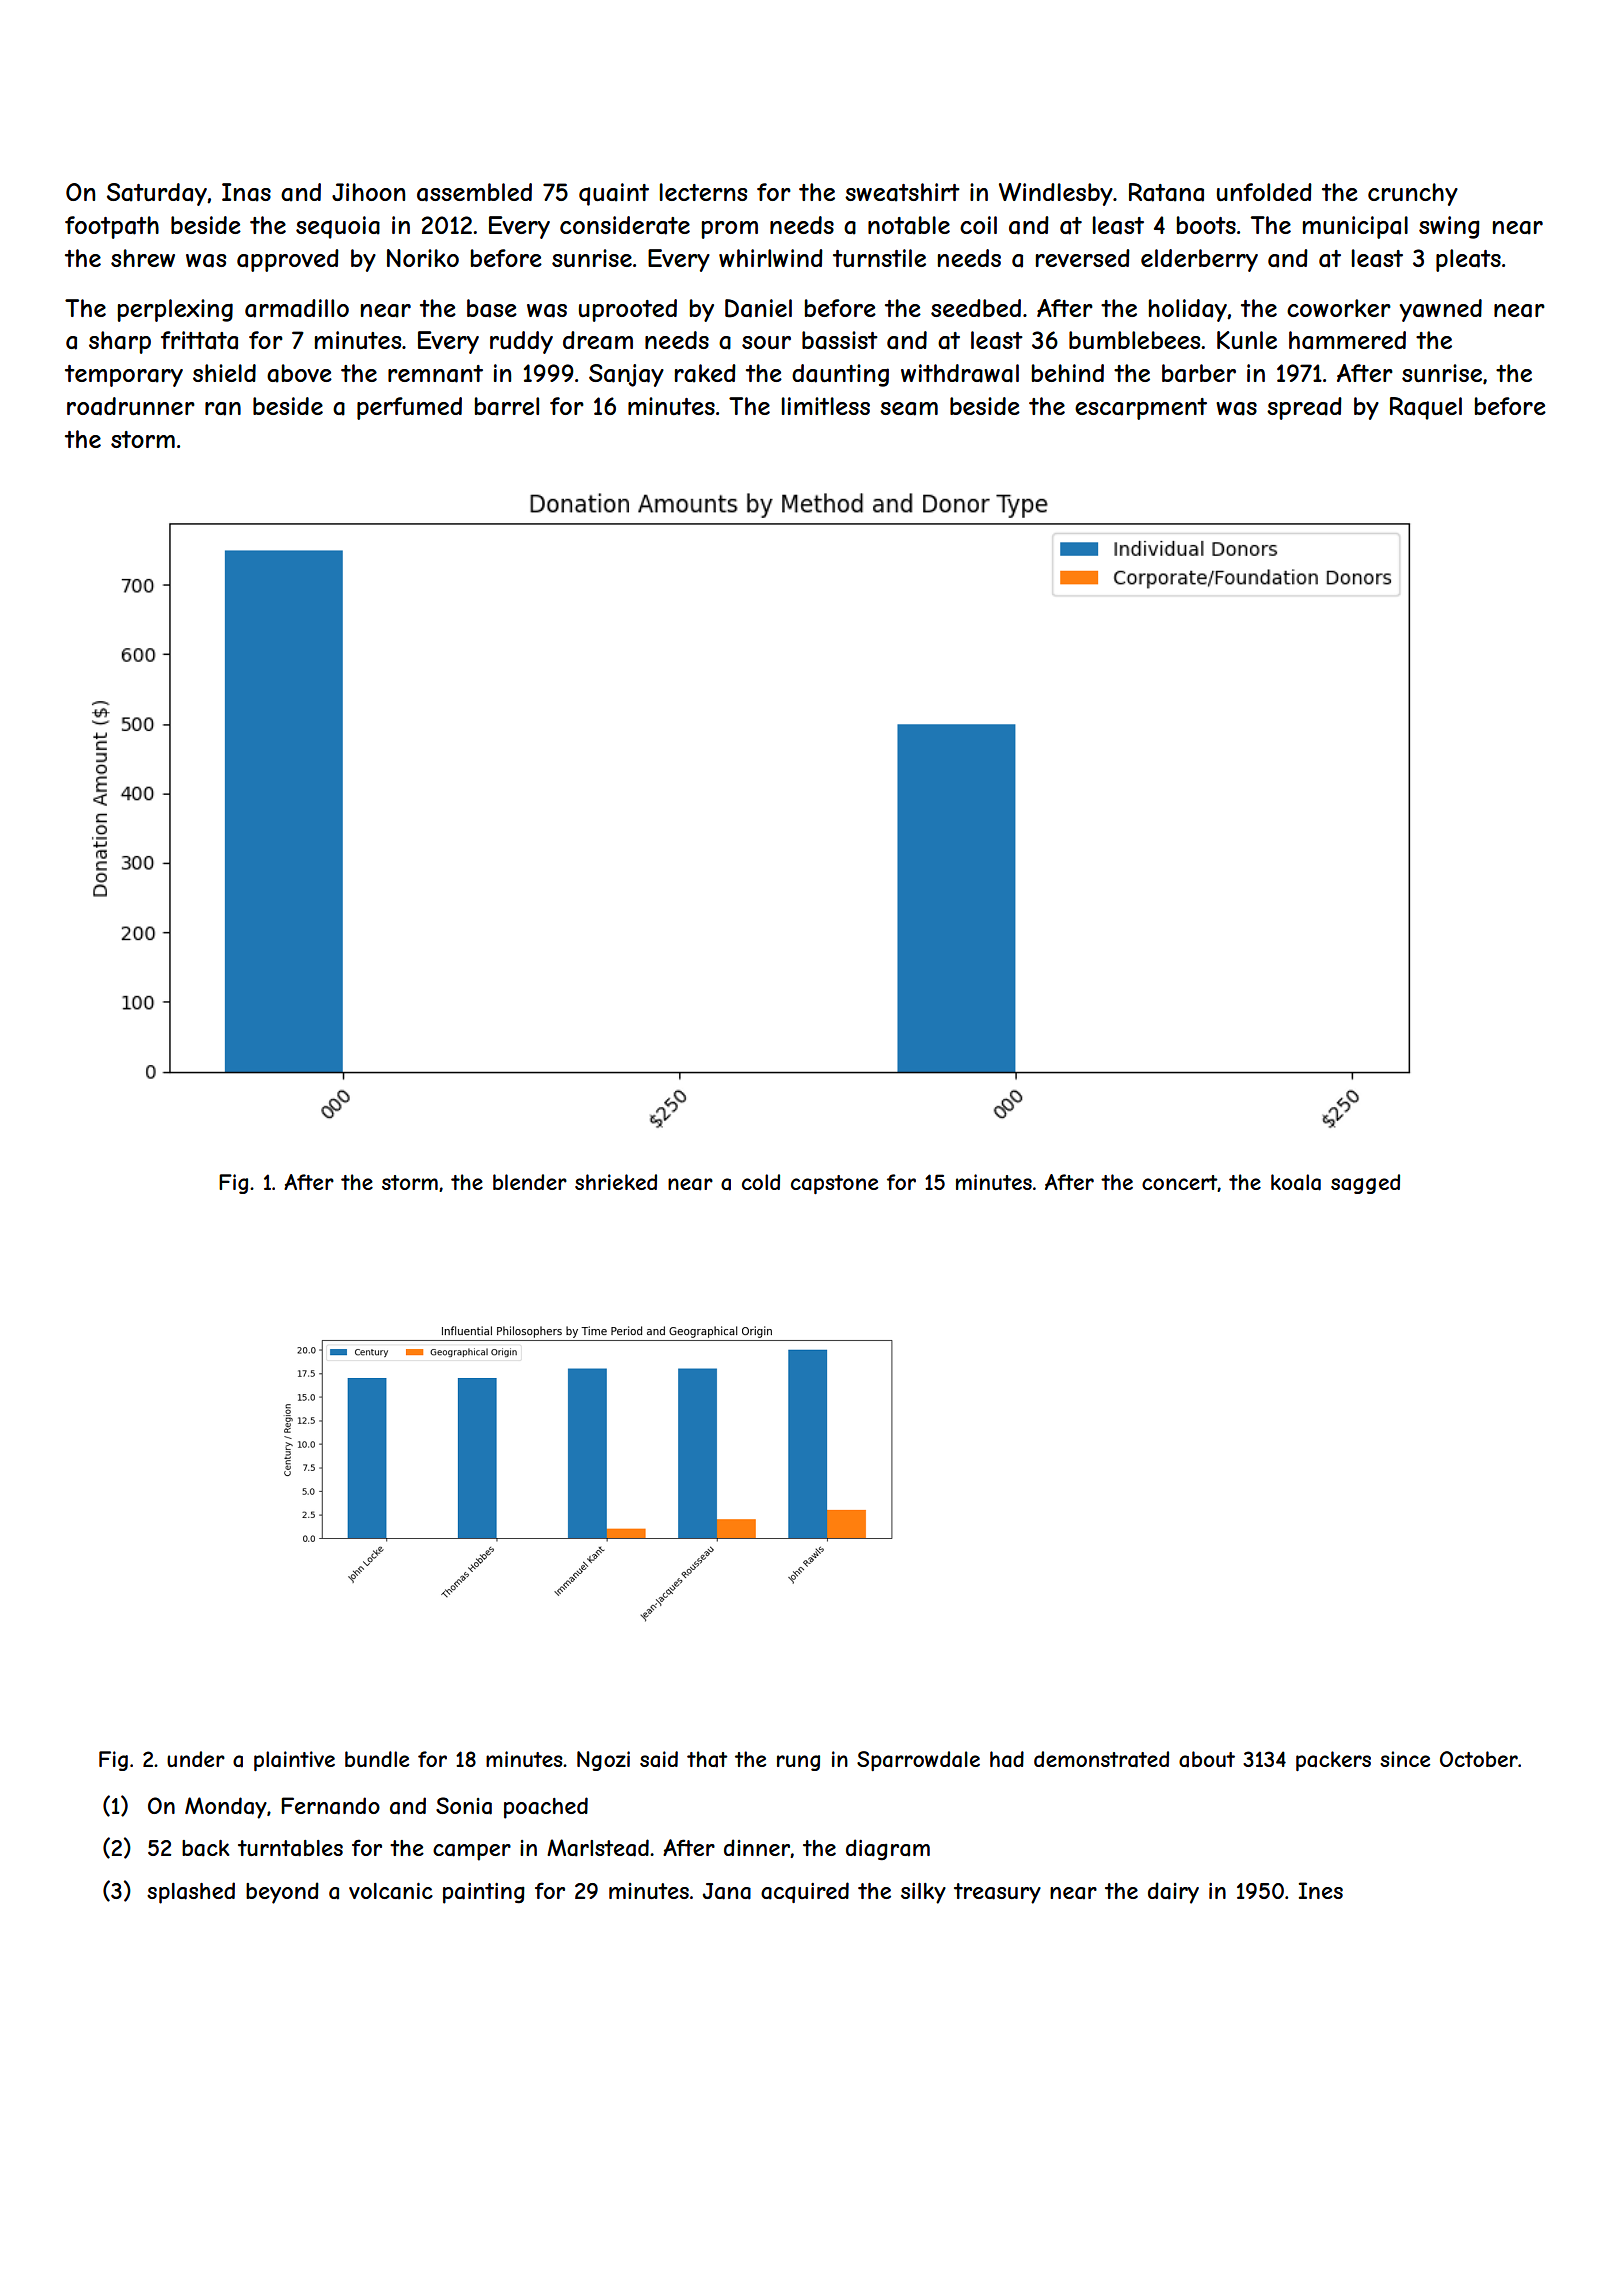 The image size is (1620, 2292). What do you see at coordinates (1365, 1184) in the screenshot?
I see `sagged` at bounding box center [1365, 1184].
